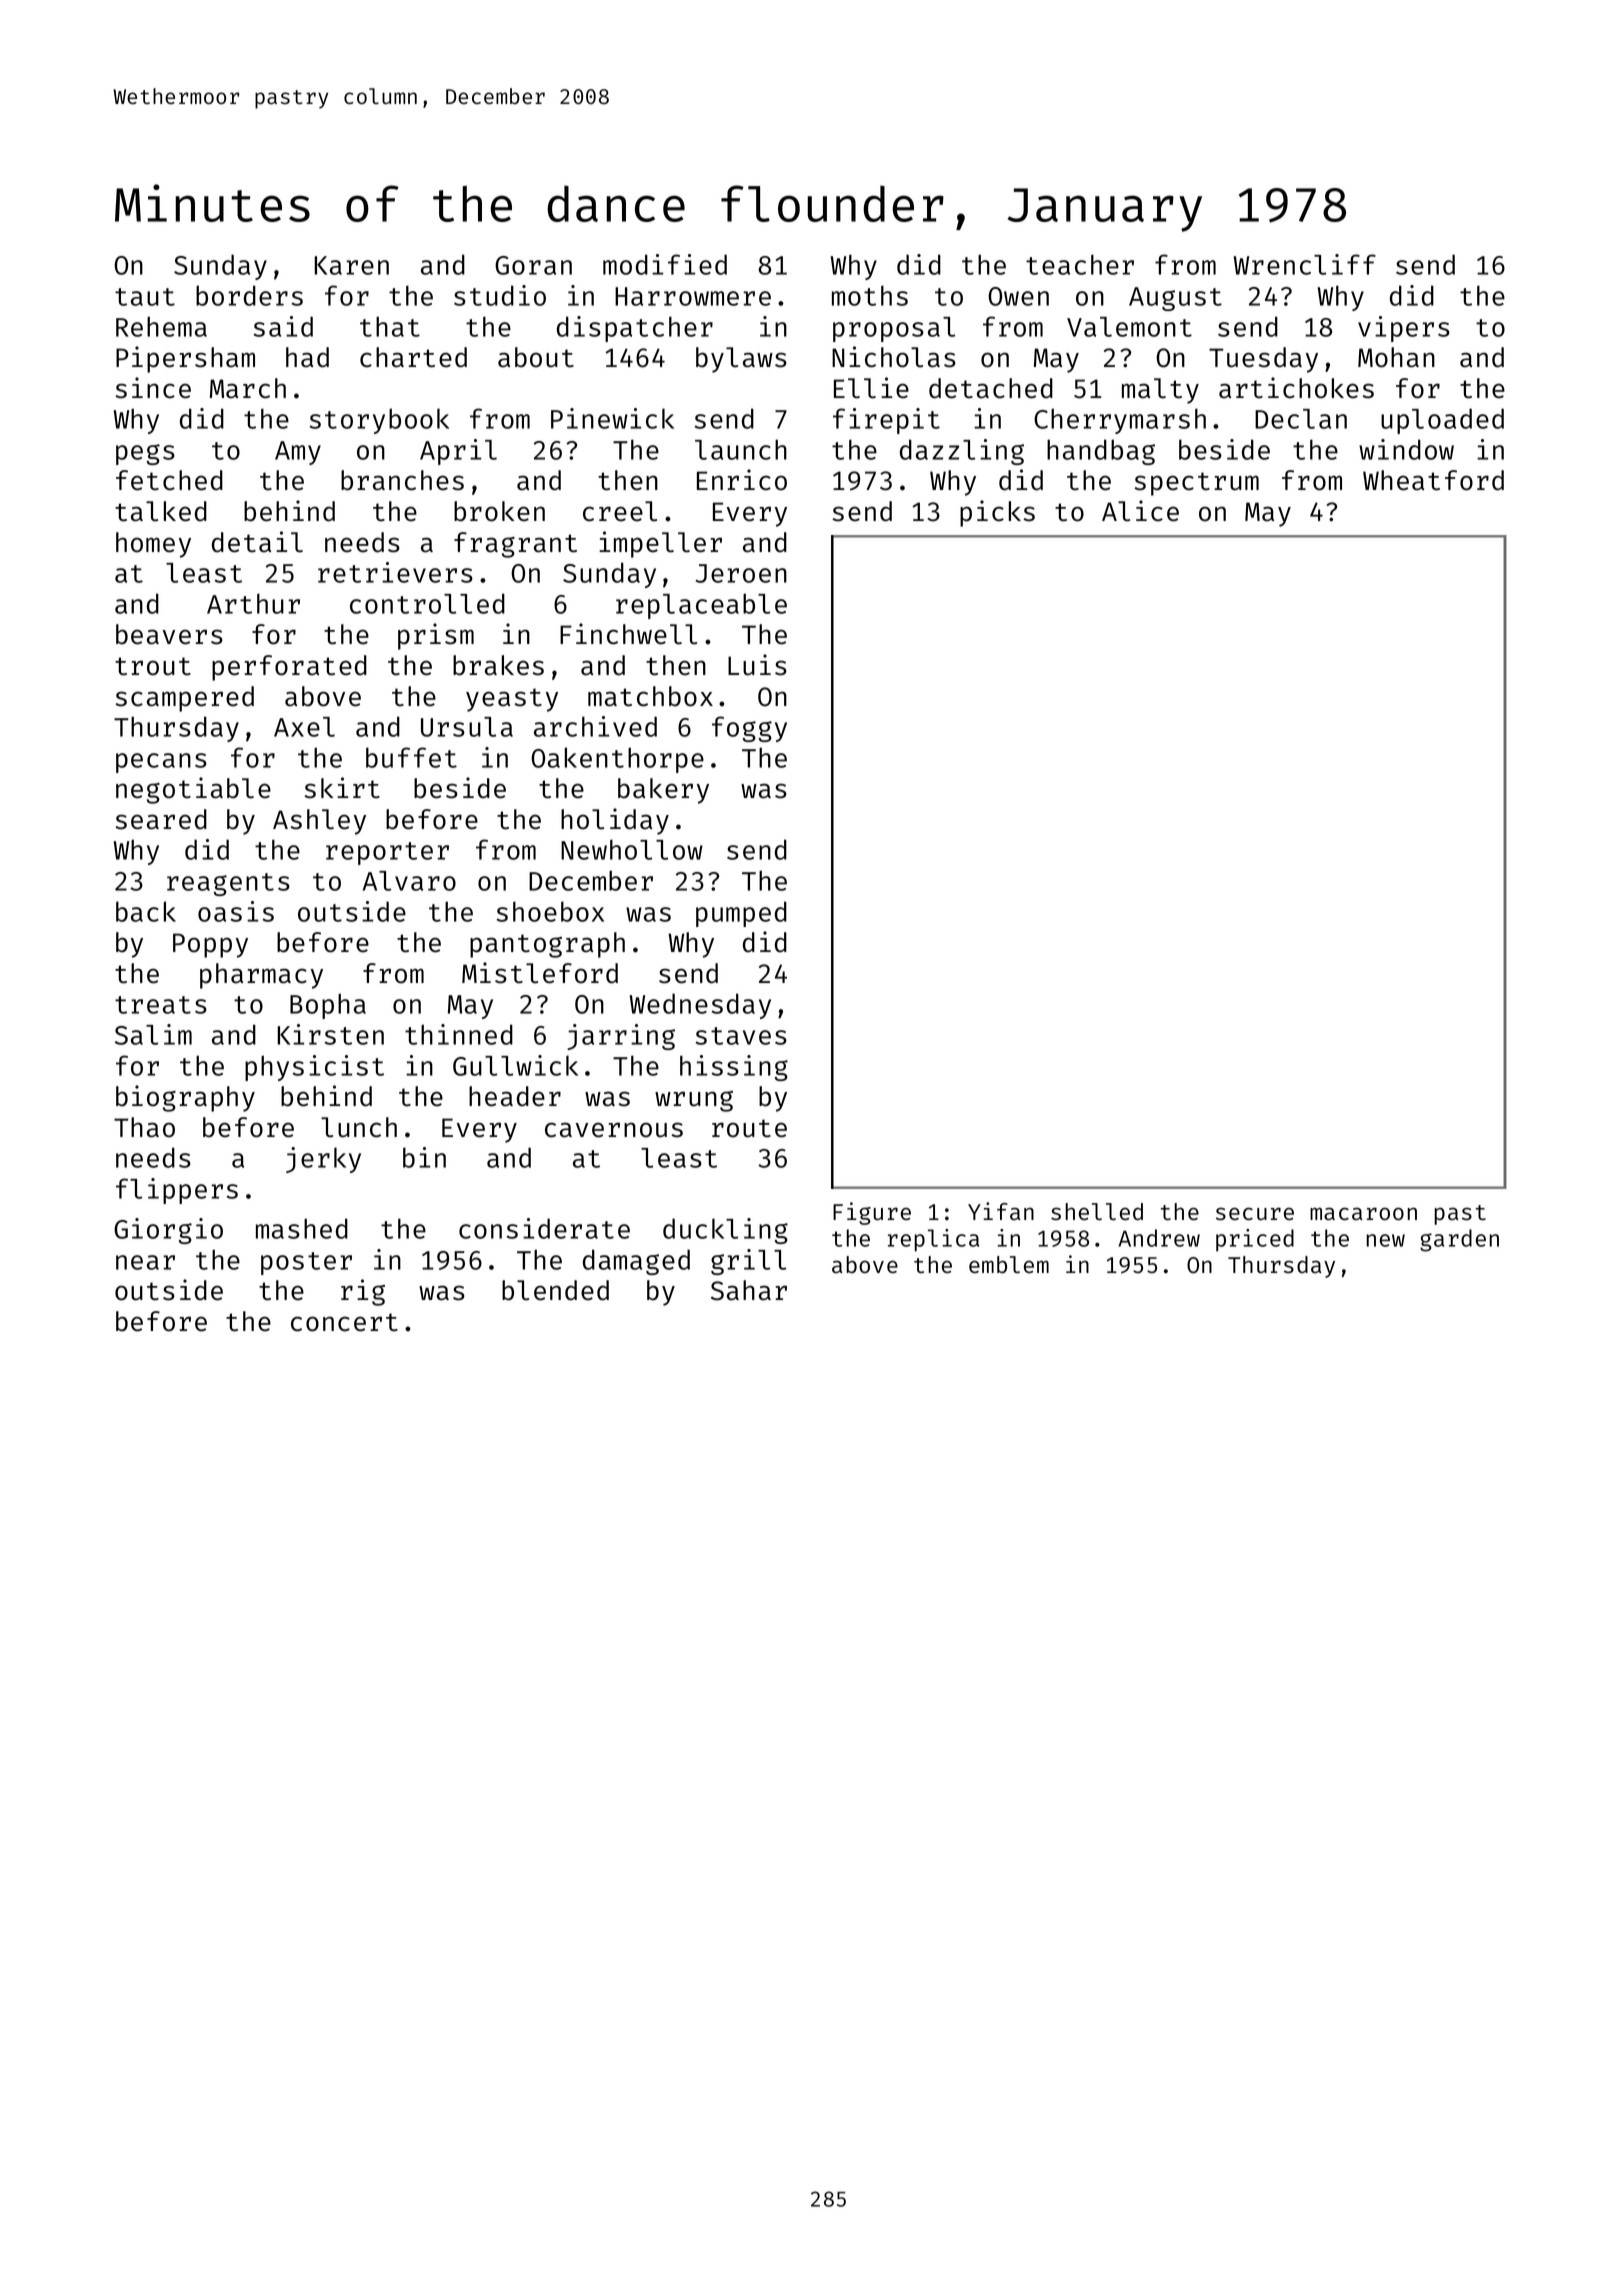  What do you see at coordinates (168, 1231) in the screenshot?
I see `Giorgio` at bounding box center [168, 1231].
